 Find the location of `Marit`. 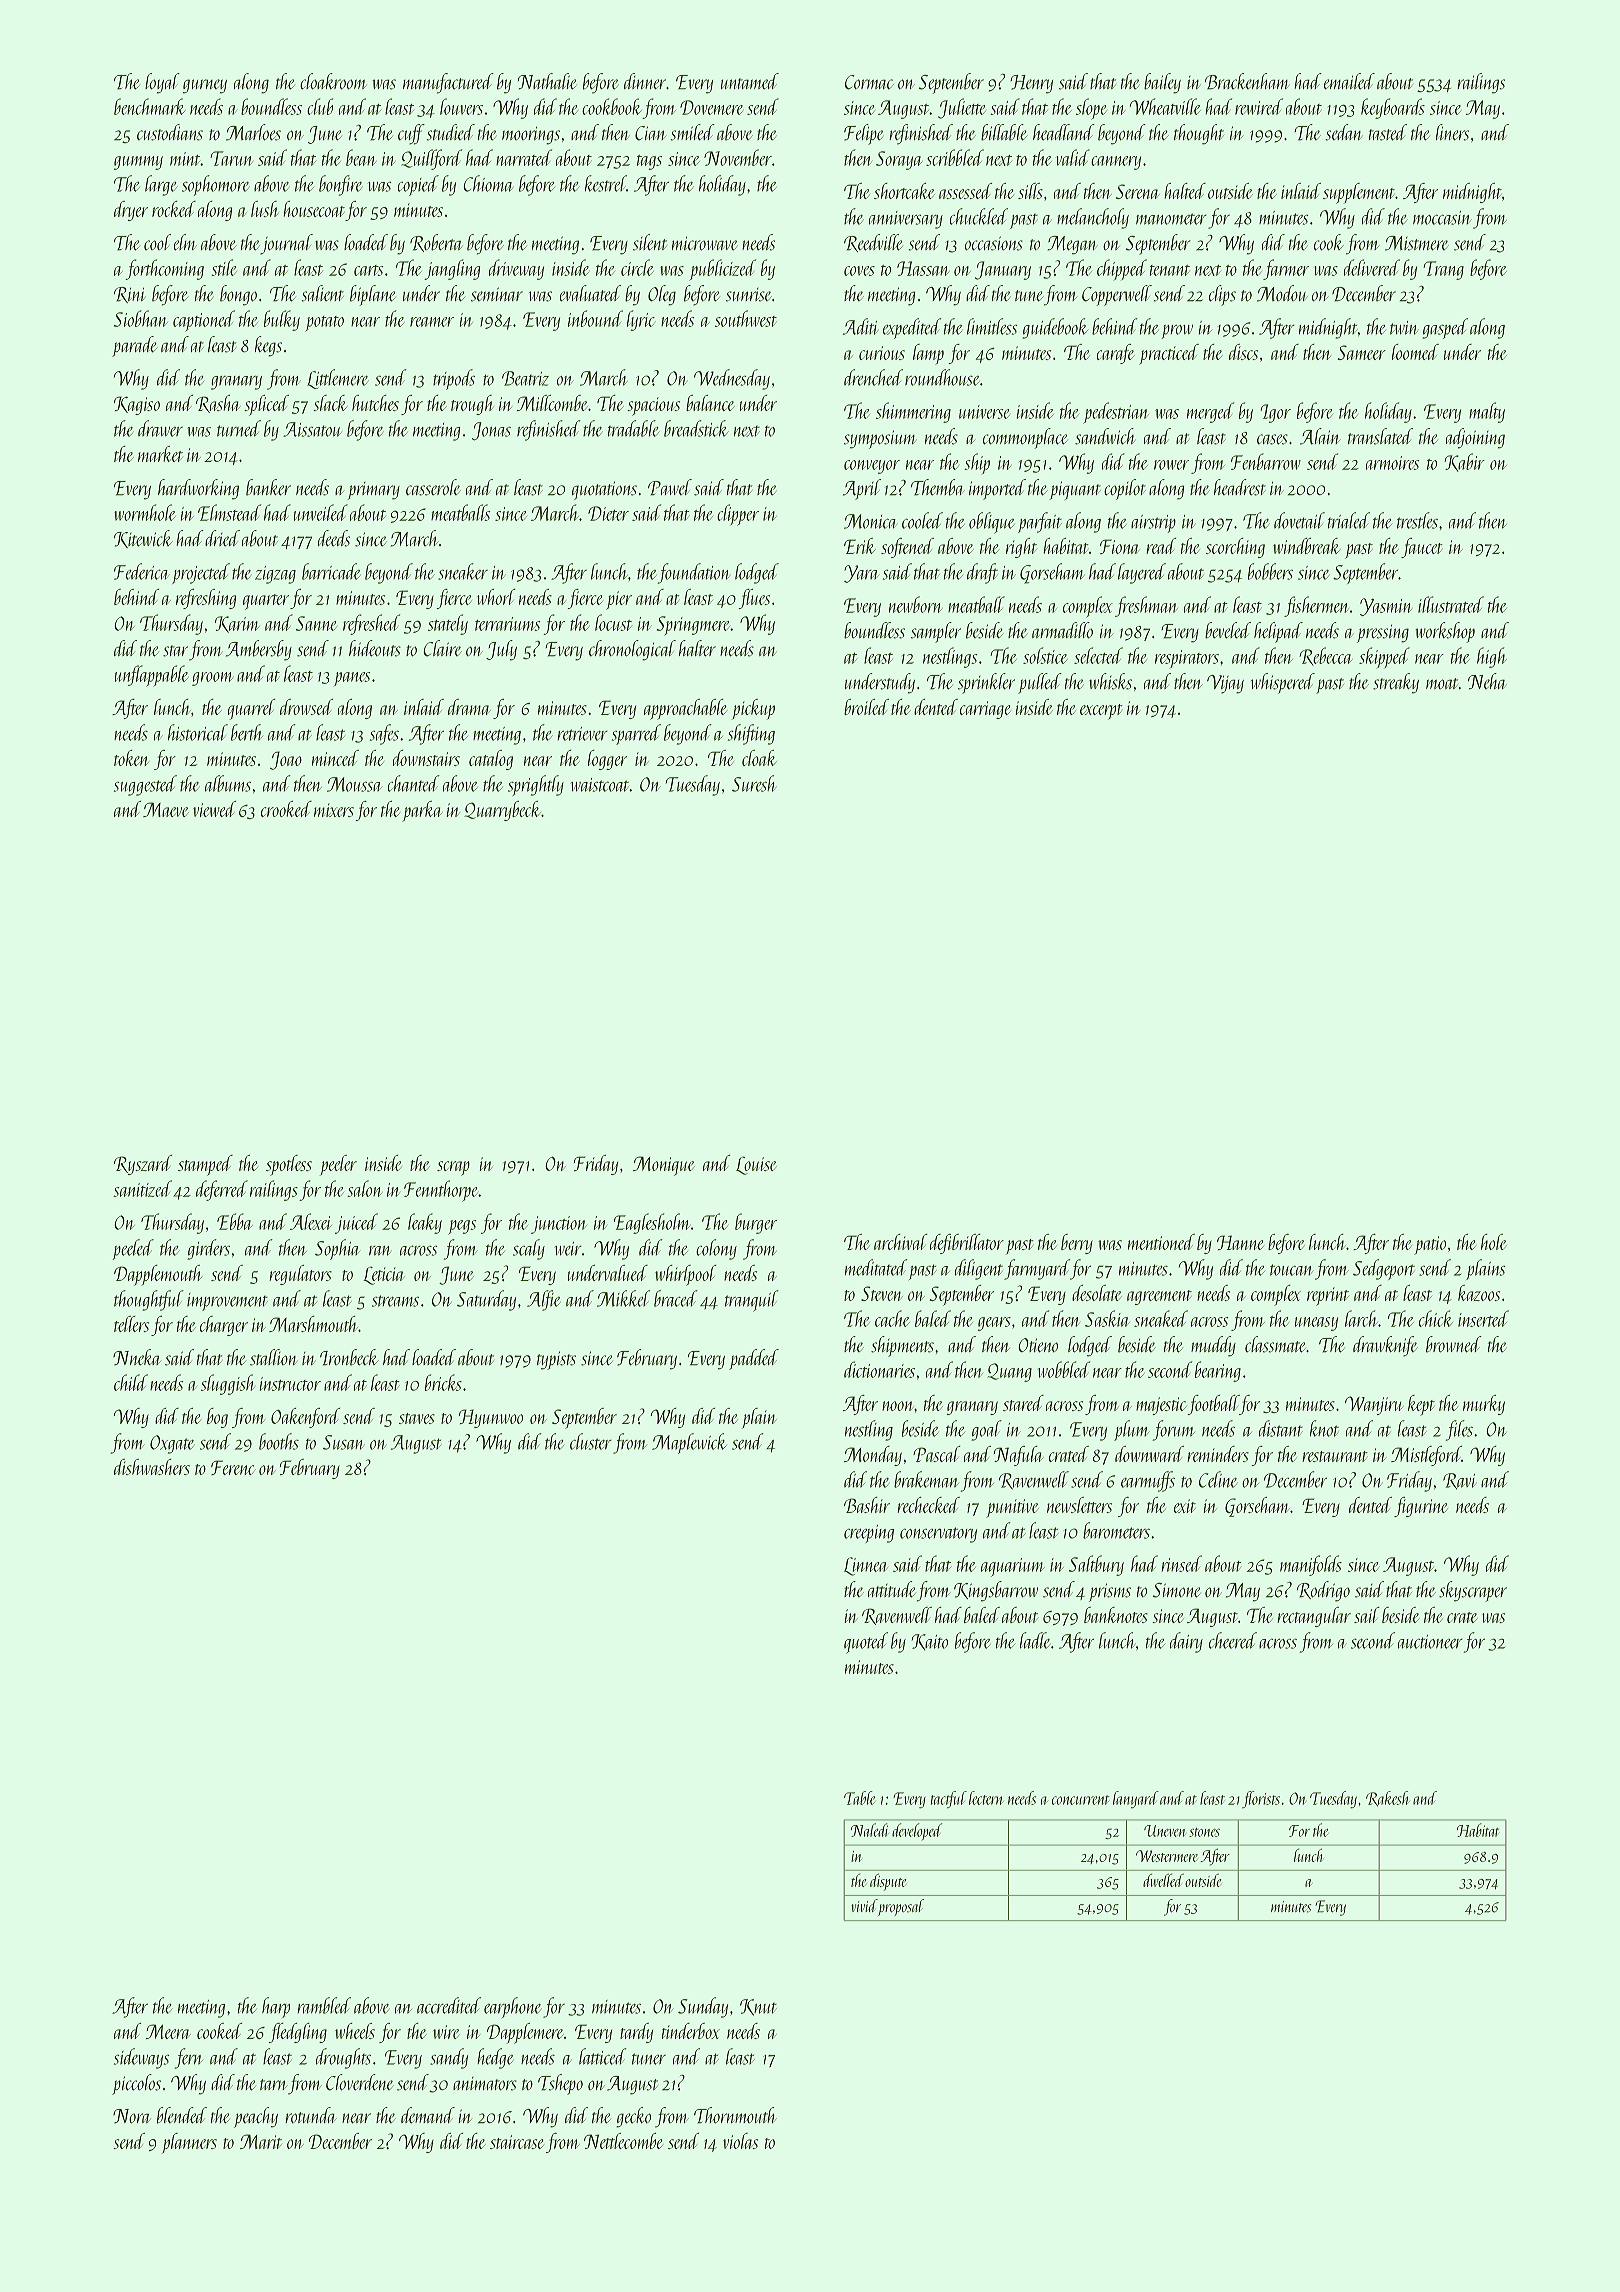

Marit is located at coordinates (261, 2141).
